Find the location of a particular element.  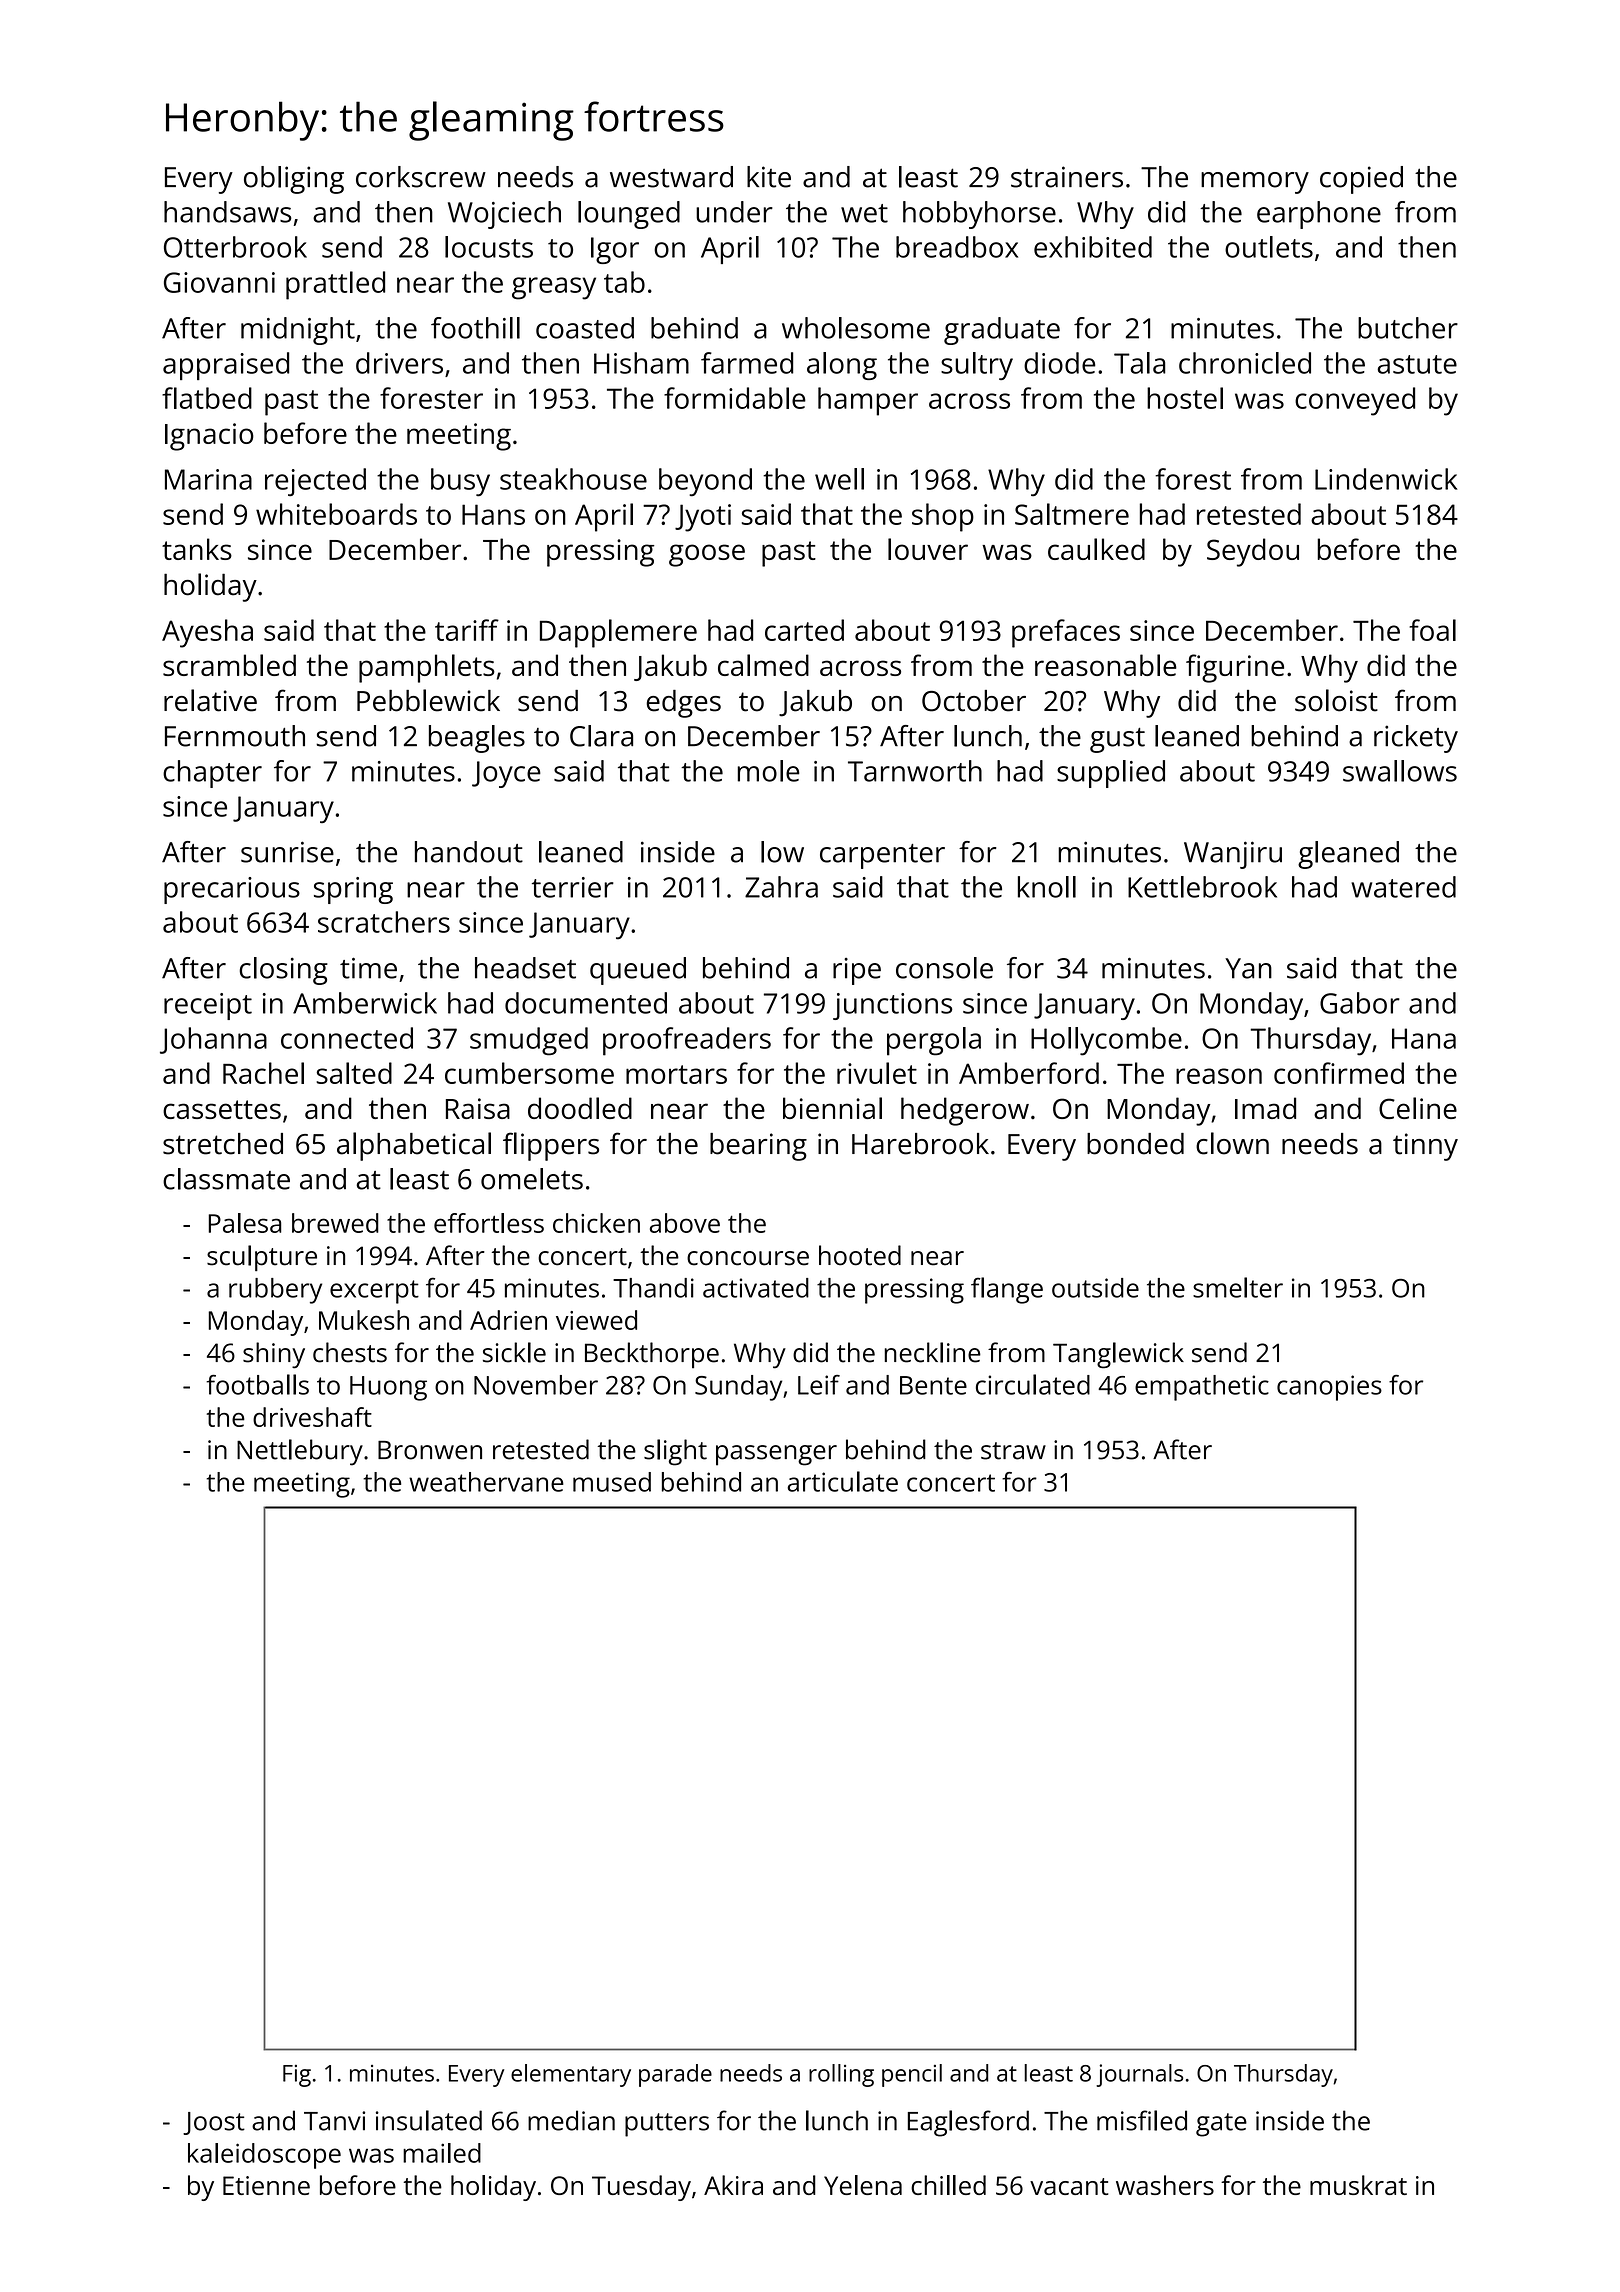

butcher is located at coordinates (1408, 328).
